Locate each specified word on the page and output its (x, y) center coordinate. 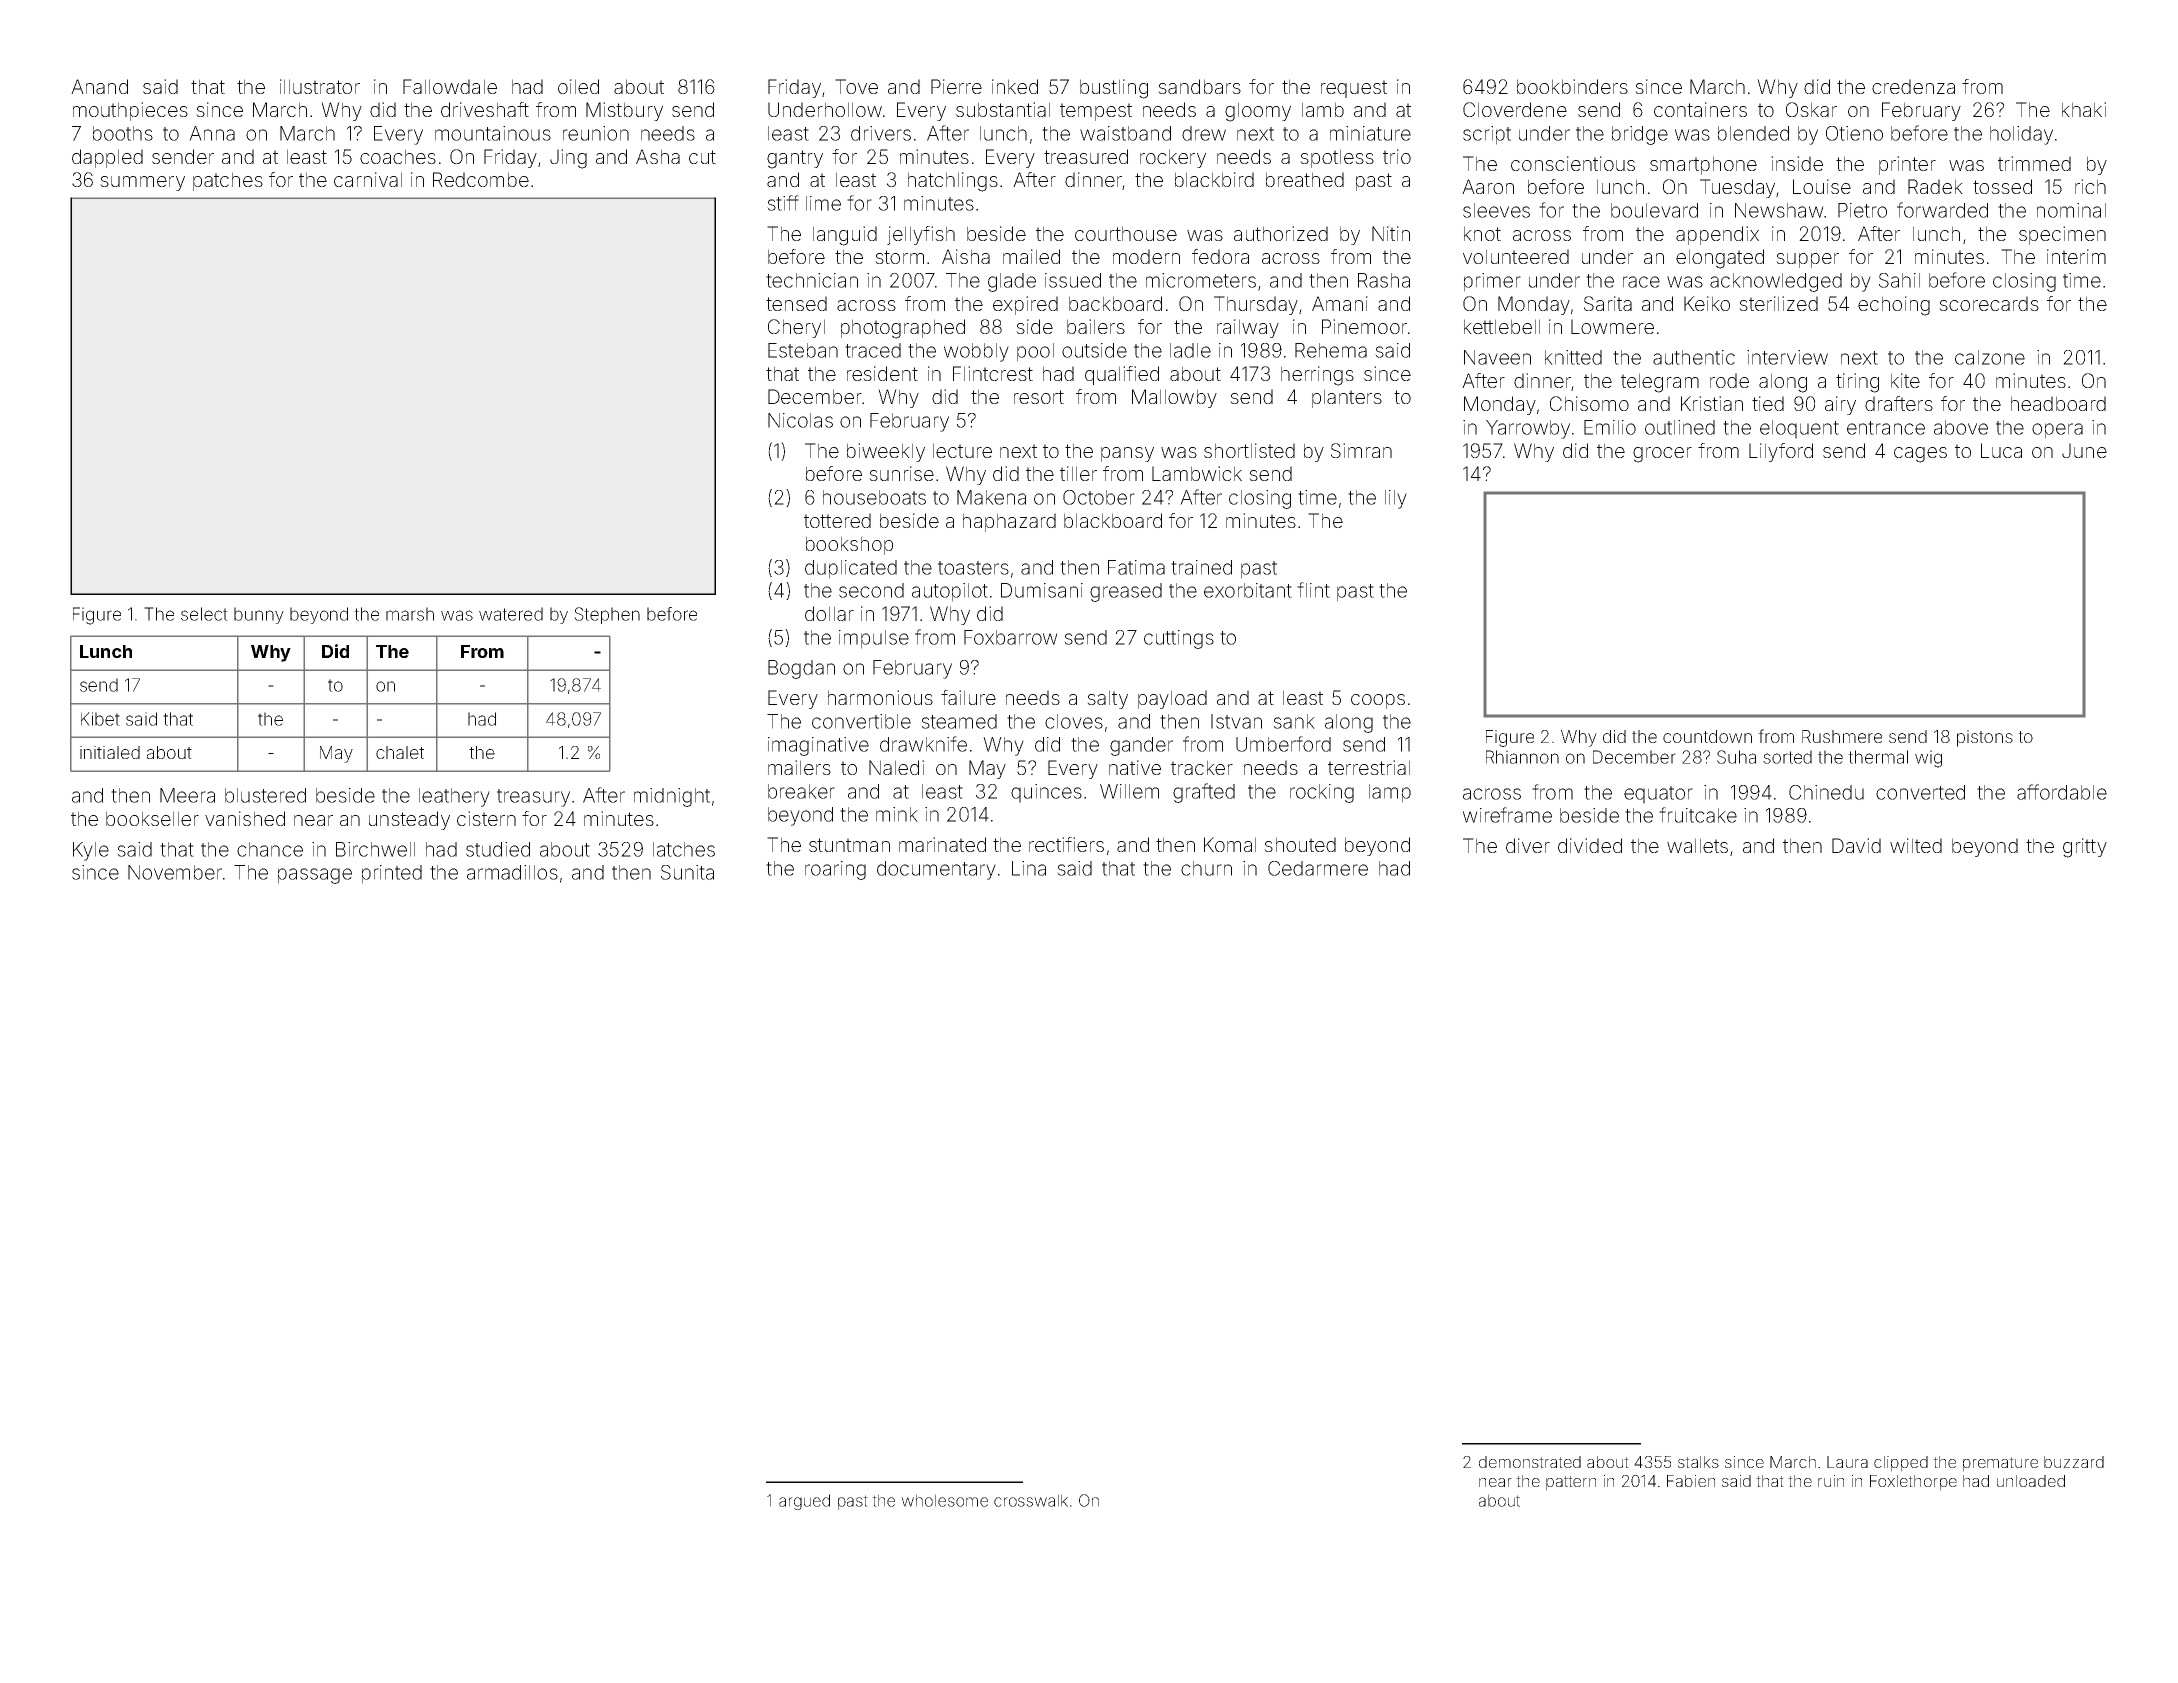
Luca (2001, 450)
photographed (903, 329)
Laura (1847, 1462)
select (204, 614)
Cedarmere (1318, 868)
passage (315, 876)
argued (804, 1502)
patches (228, 181)
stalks (1698, 1462)
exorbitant (1248, 590)
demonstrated (1530, 1462)
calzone (1990, 357)
